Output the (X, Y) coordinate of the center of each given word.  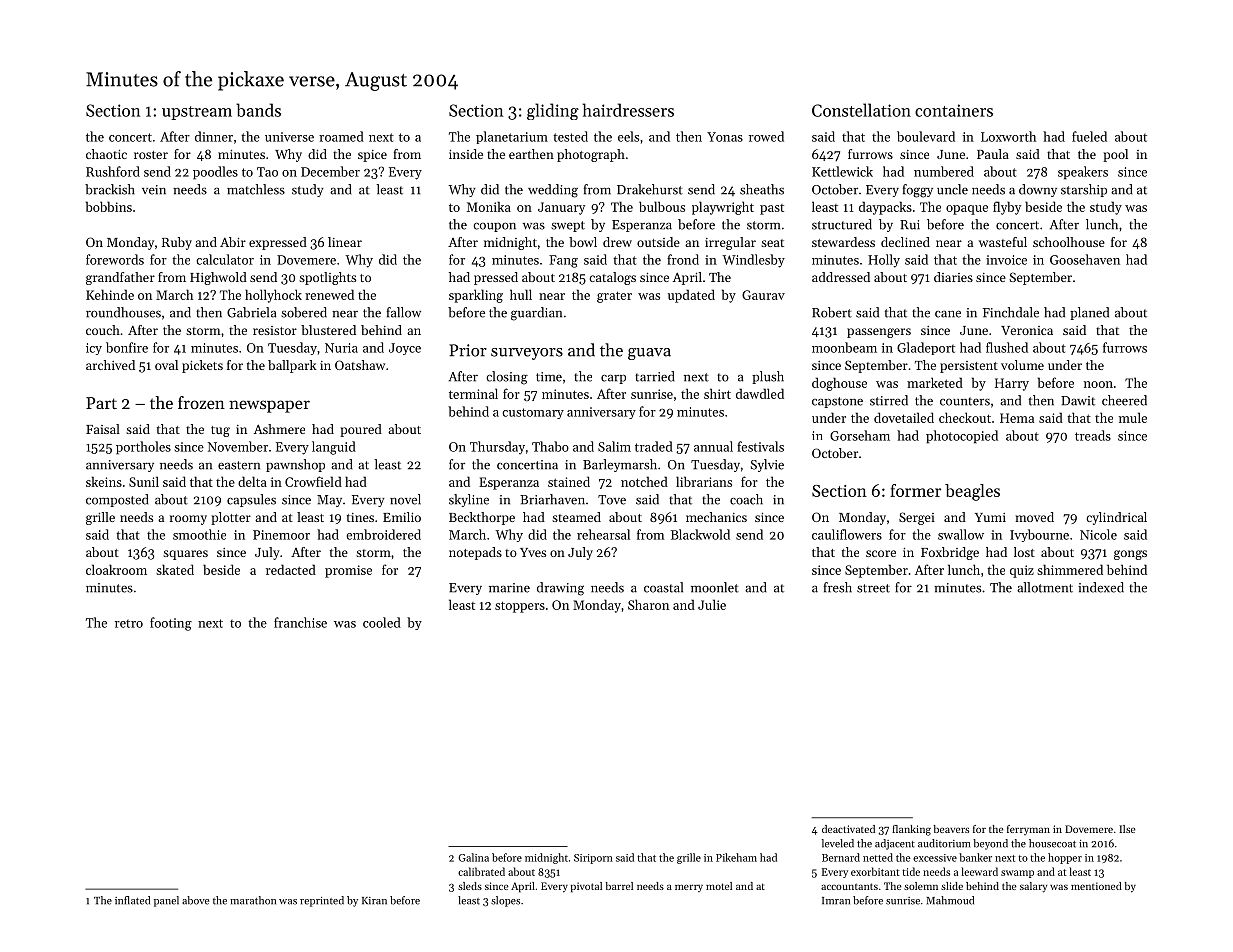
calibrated (481, 871)
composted (117, 500)
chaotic (106, 154)
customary (533, 413)
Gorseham (860, 435)
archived (110, 365)
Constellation (861, 110)
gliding (553, 111)
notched (644, 481)
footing (171, 624)
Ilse (1127, 829)
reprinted (322, 901)
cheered (1124, 400)
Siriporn (593, 859)
